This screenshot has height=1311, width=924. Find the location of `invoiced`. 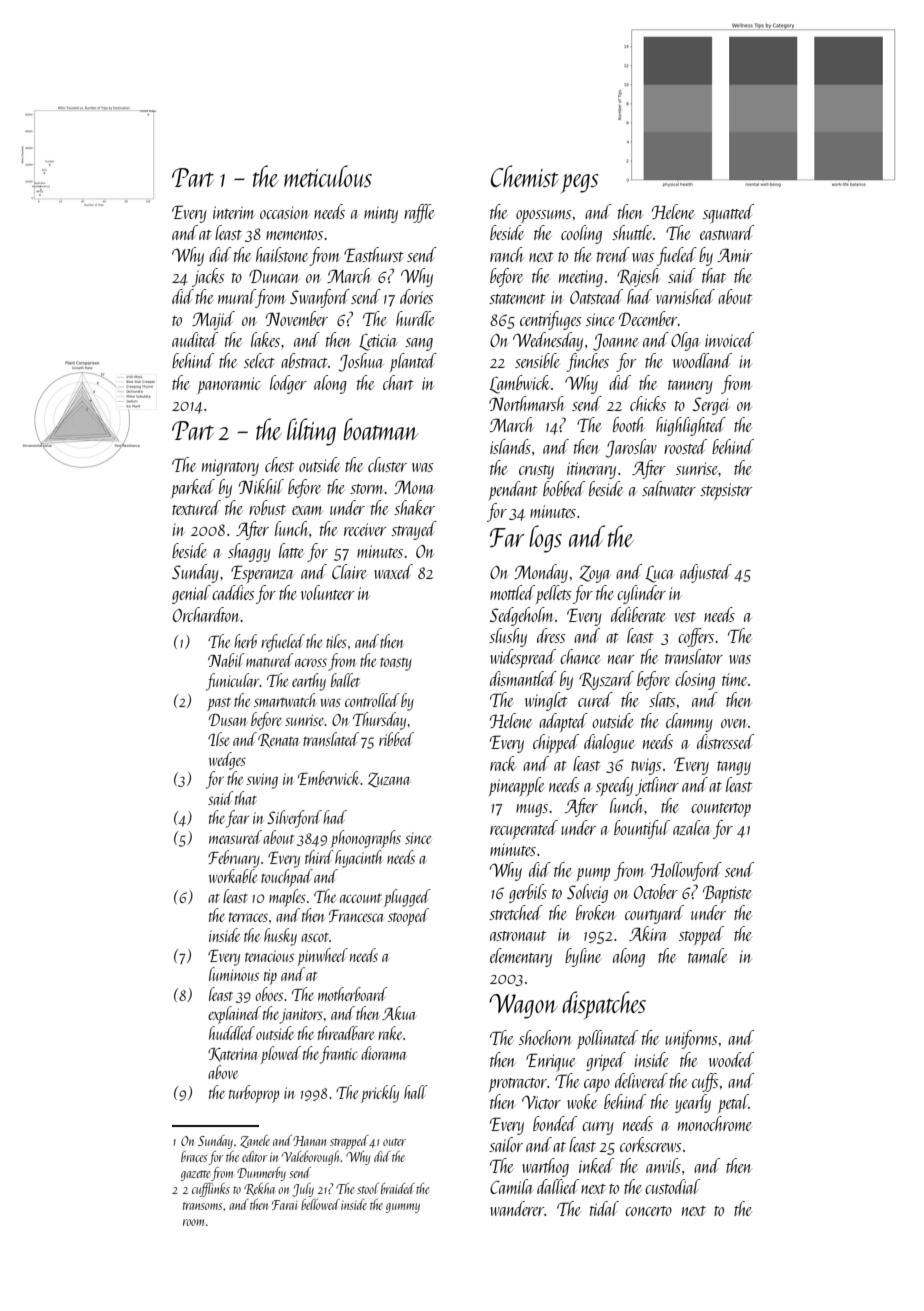

invoiced is located at coordinates (729, 339).
